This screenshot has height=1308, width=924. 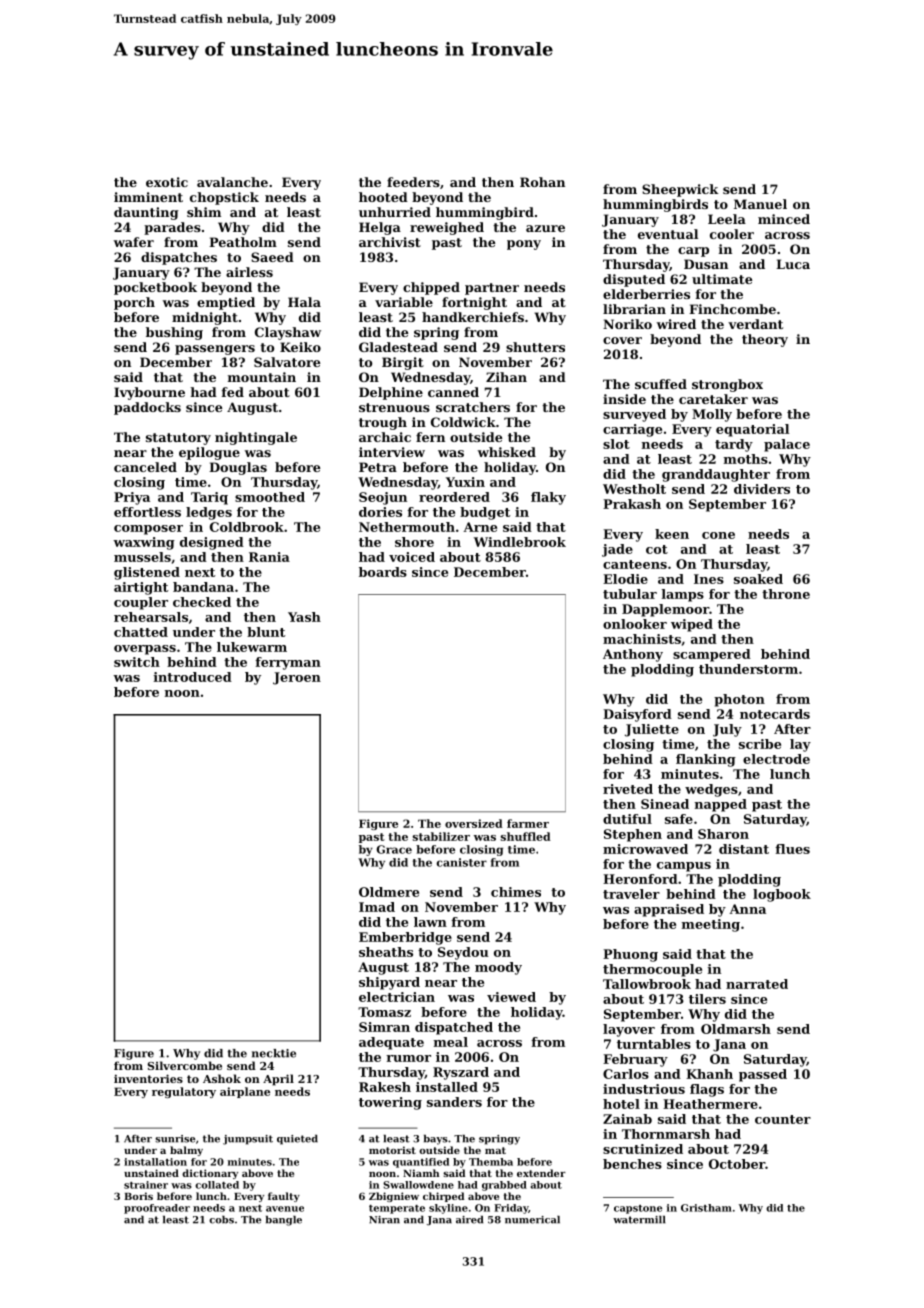 I want to click on theory, so click(x=765, y=340).
